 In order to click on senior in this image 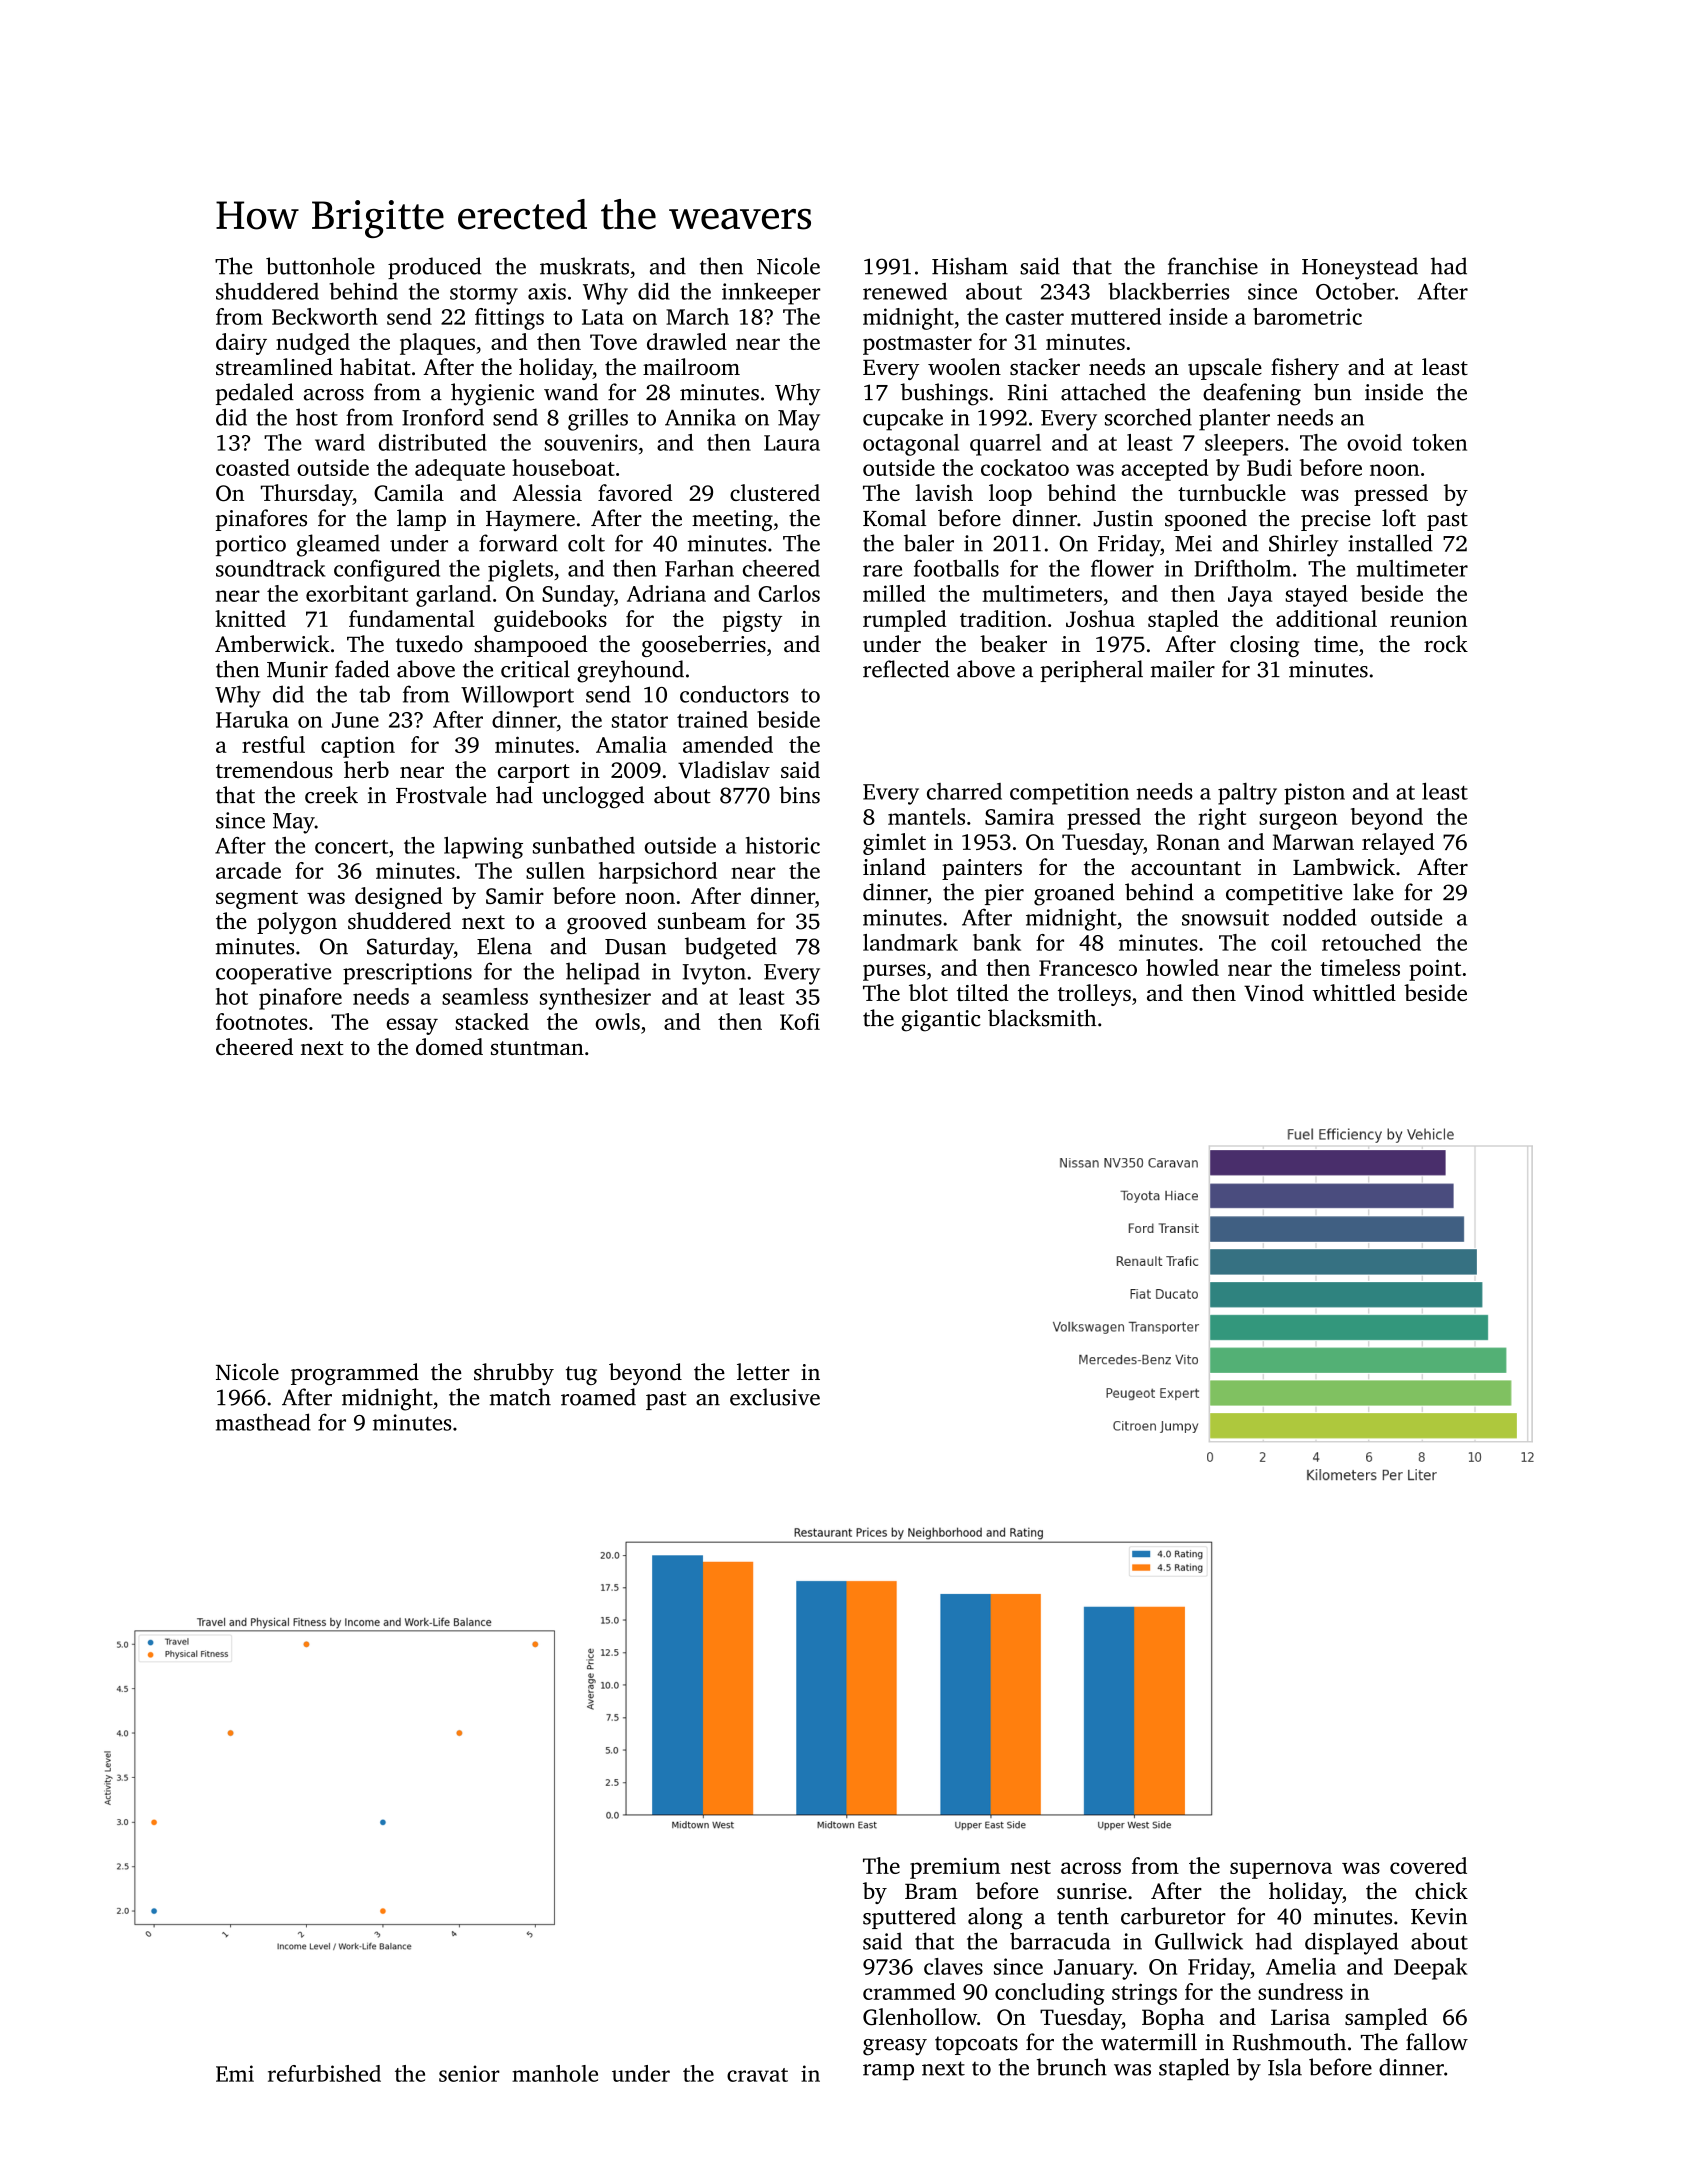, I will do `click(469, 2073)`.
